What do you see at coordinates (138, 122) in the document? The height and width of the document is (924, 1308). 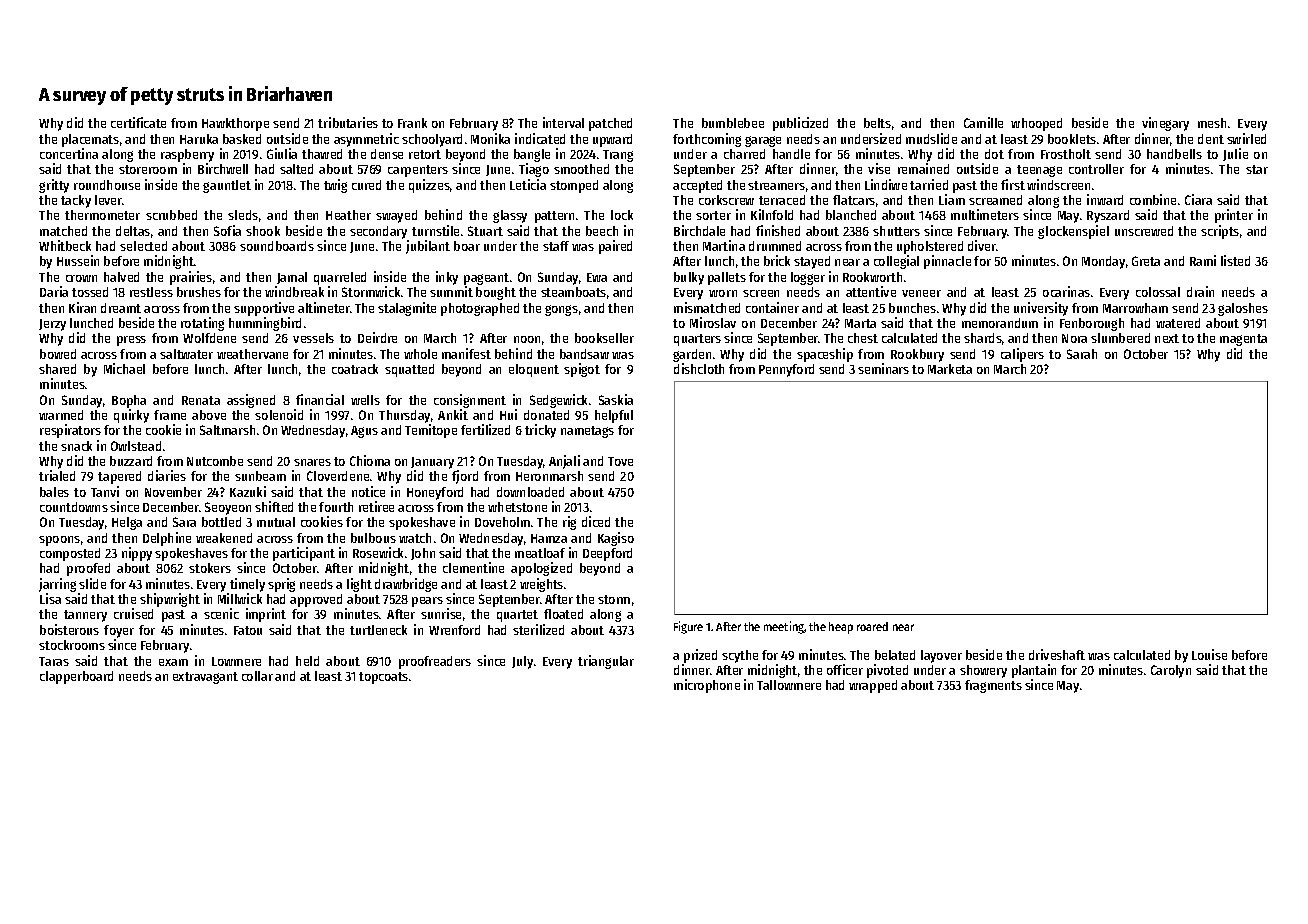 I see `certificate` at bounding box center [138, 122].
